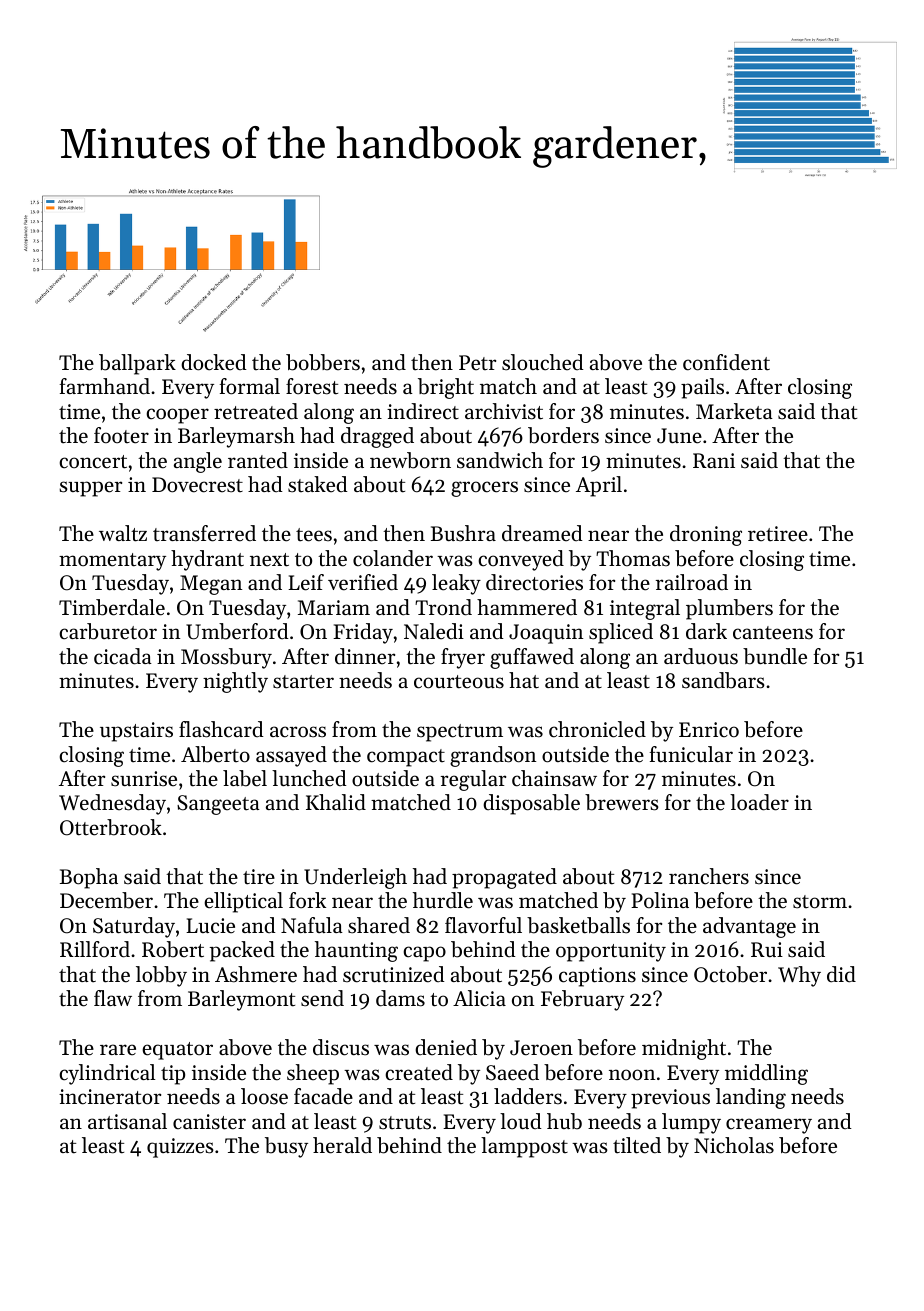 The image size is (924, 1311). What do you see at coordinates (841, 974) in the screenshot?
I see `did` at bounding box center [841, 974].
